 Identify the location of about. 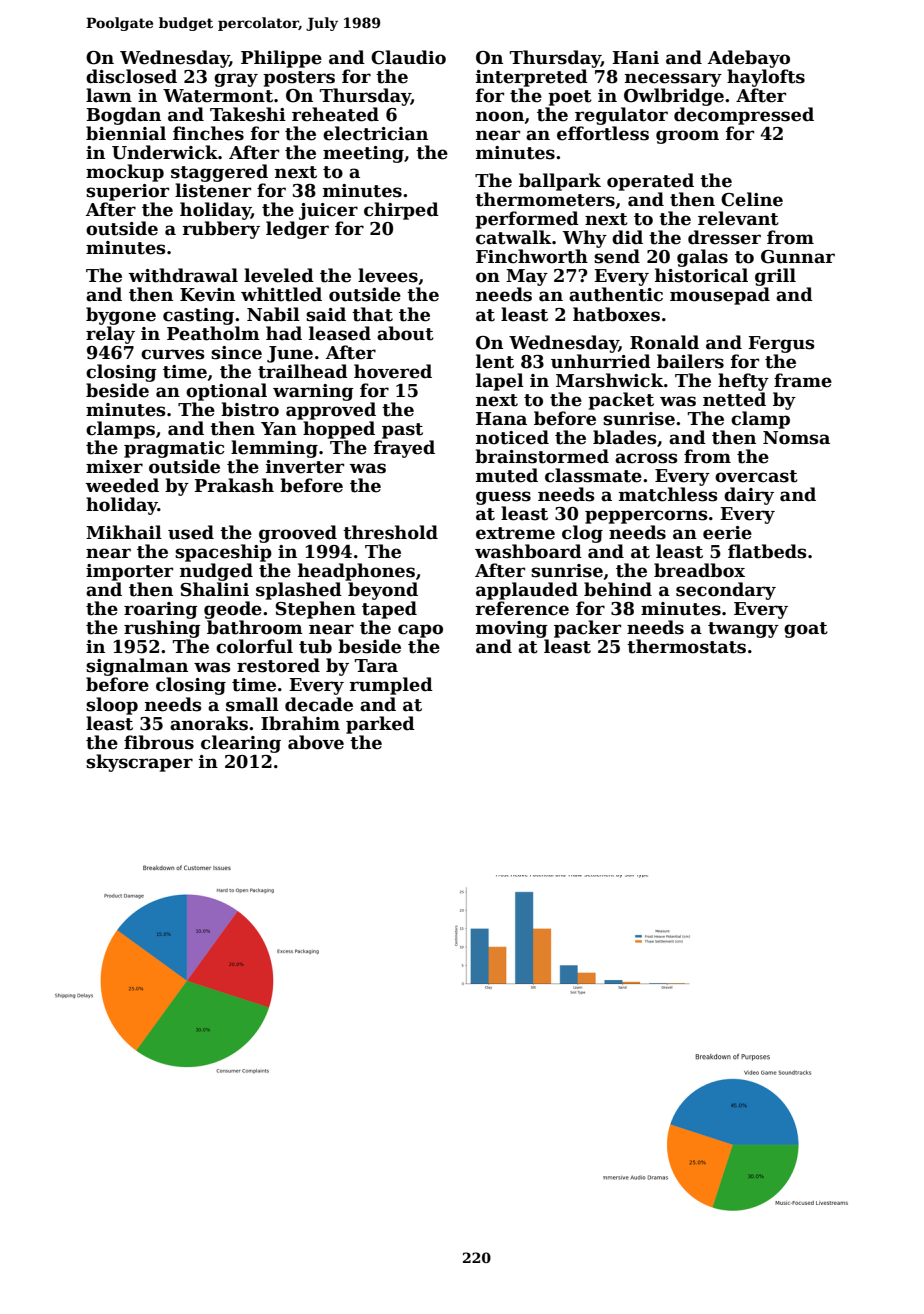
(405, 333).
